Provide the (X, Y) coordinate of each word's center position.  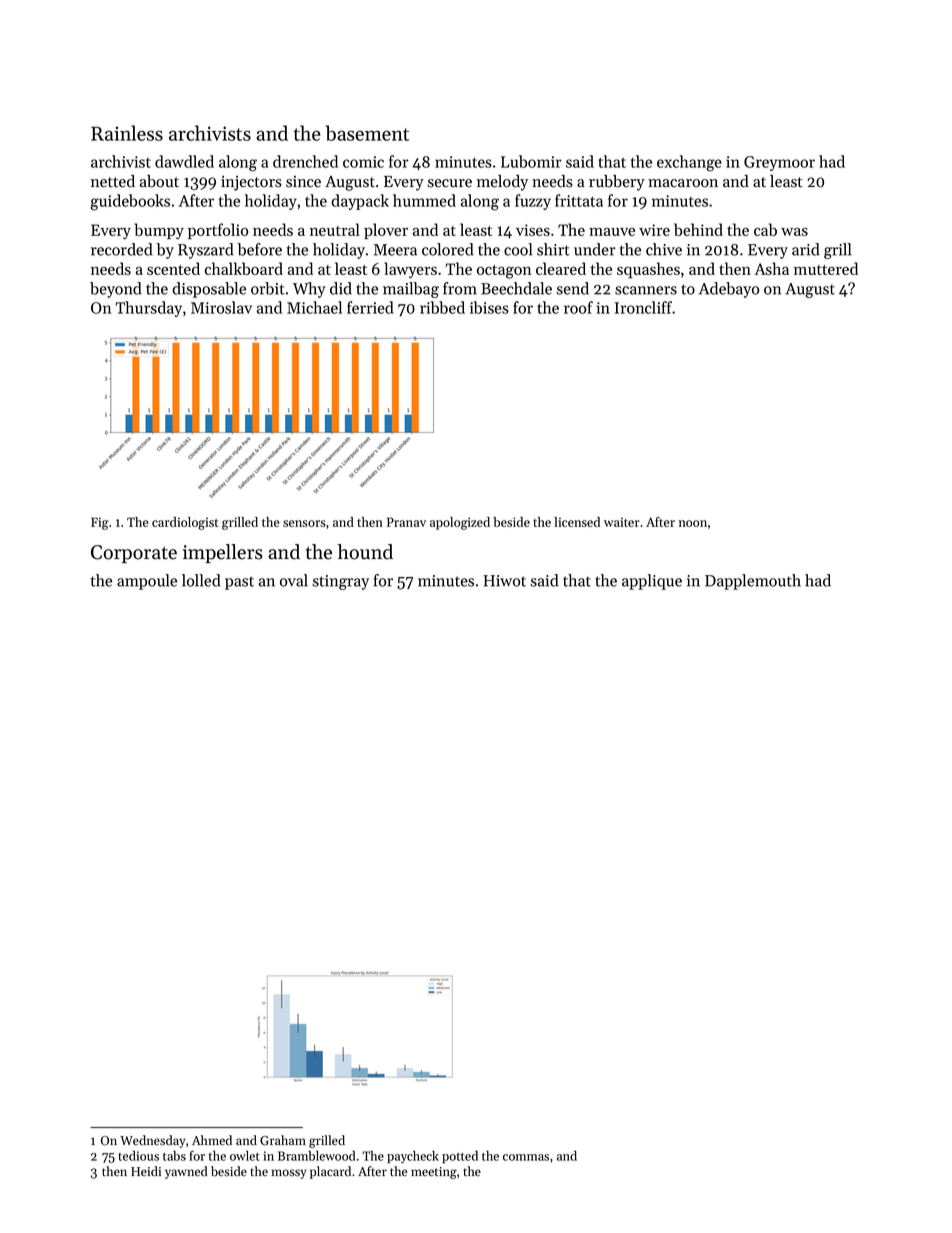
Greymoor (779, 163)
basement (367, 133)
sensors (304, 523)
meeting (434, 1173)
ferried (370, 307)
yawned (186, 1172)
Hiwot (504, 581)
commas (526, 1157)
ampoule (147, 582)
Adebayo (729, 290)
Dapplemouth (753, 582)
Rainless (127, 133)
